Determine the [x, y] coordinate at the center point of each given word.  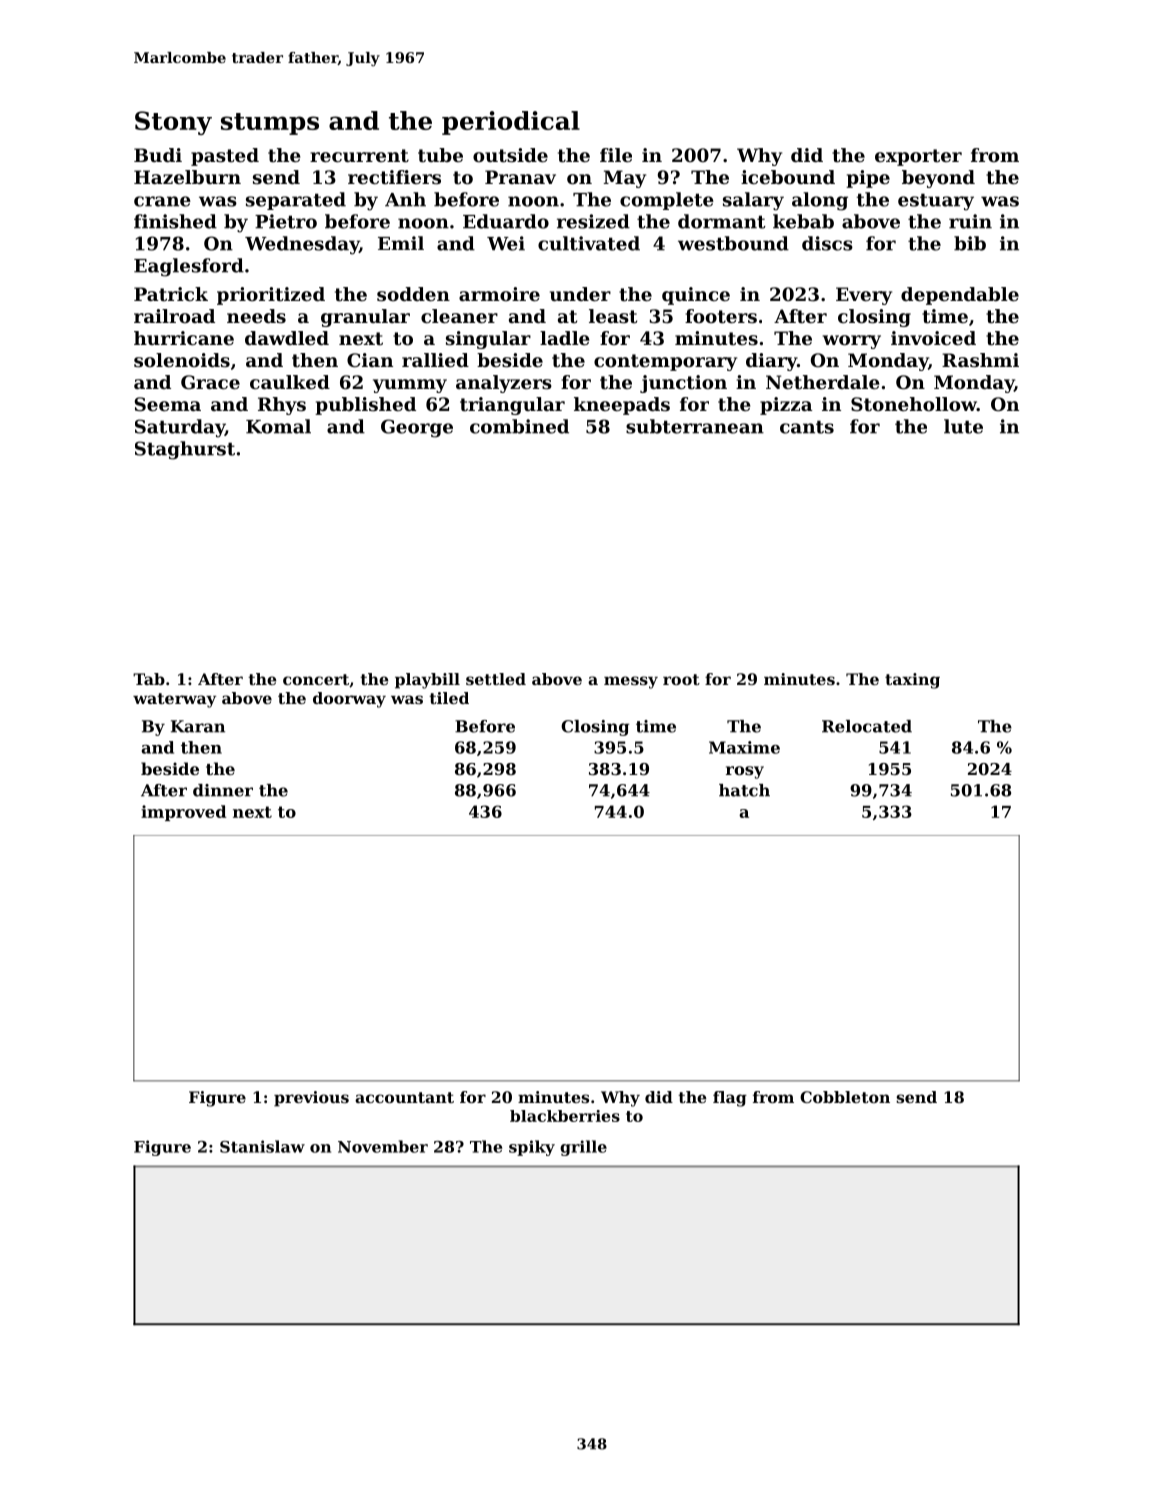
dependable [960, 296]
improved [183, 813]
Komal [278, 426]
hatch [744, 790]
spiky [532, 1148]
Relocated [867, 726]
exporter [918, 157]
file [616, 155]
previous [311, 1099]
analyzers [504, 384]
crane [162, 201]
